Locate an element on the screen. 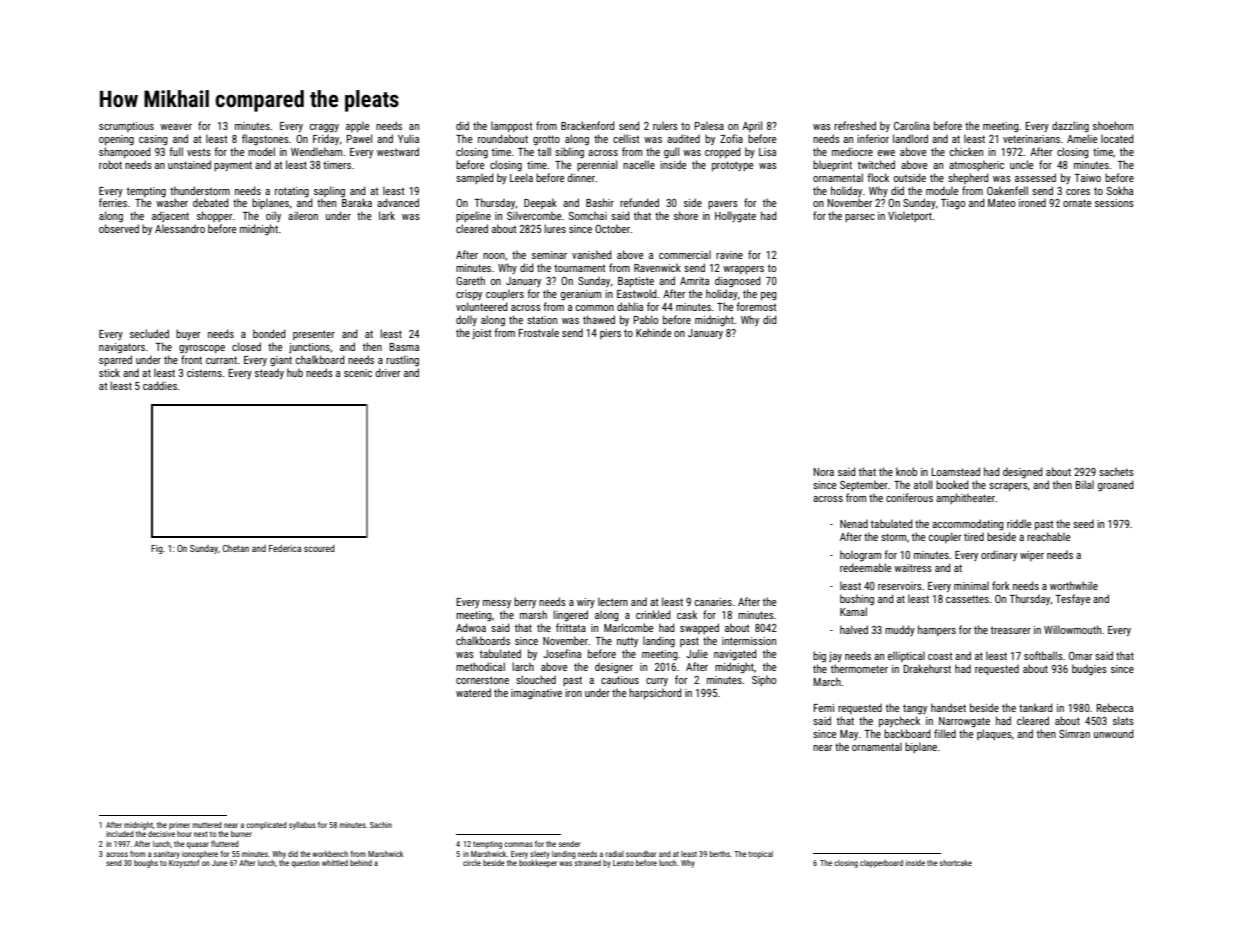 The height and width of the screenshot is (952, 1233). Nenad is located at coordinates (854, 523).
